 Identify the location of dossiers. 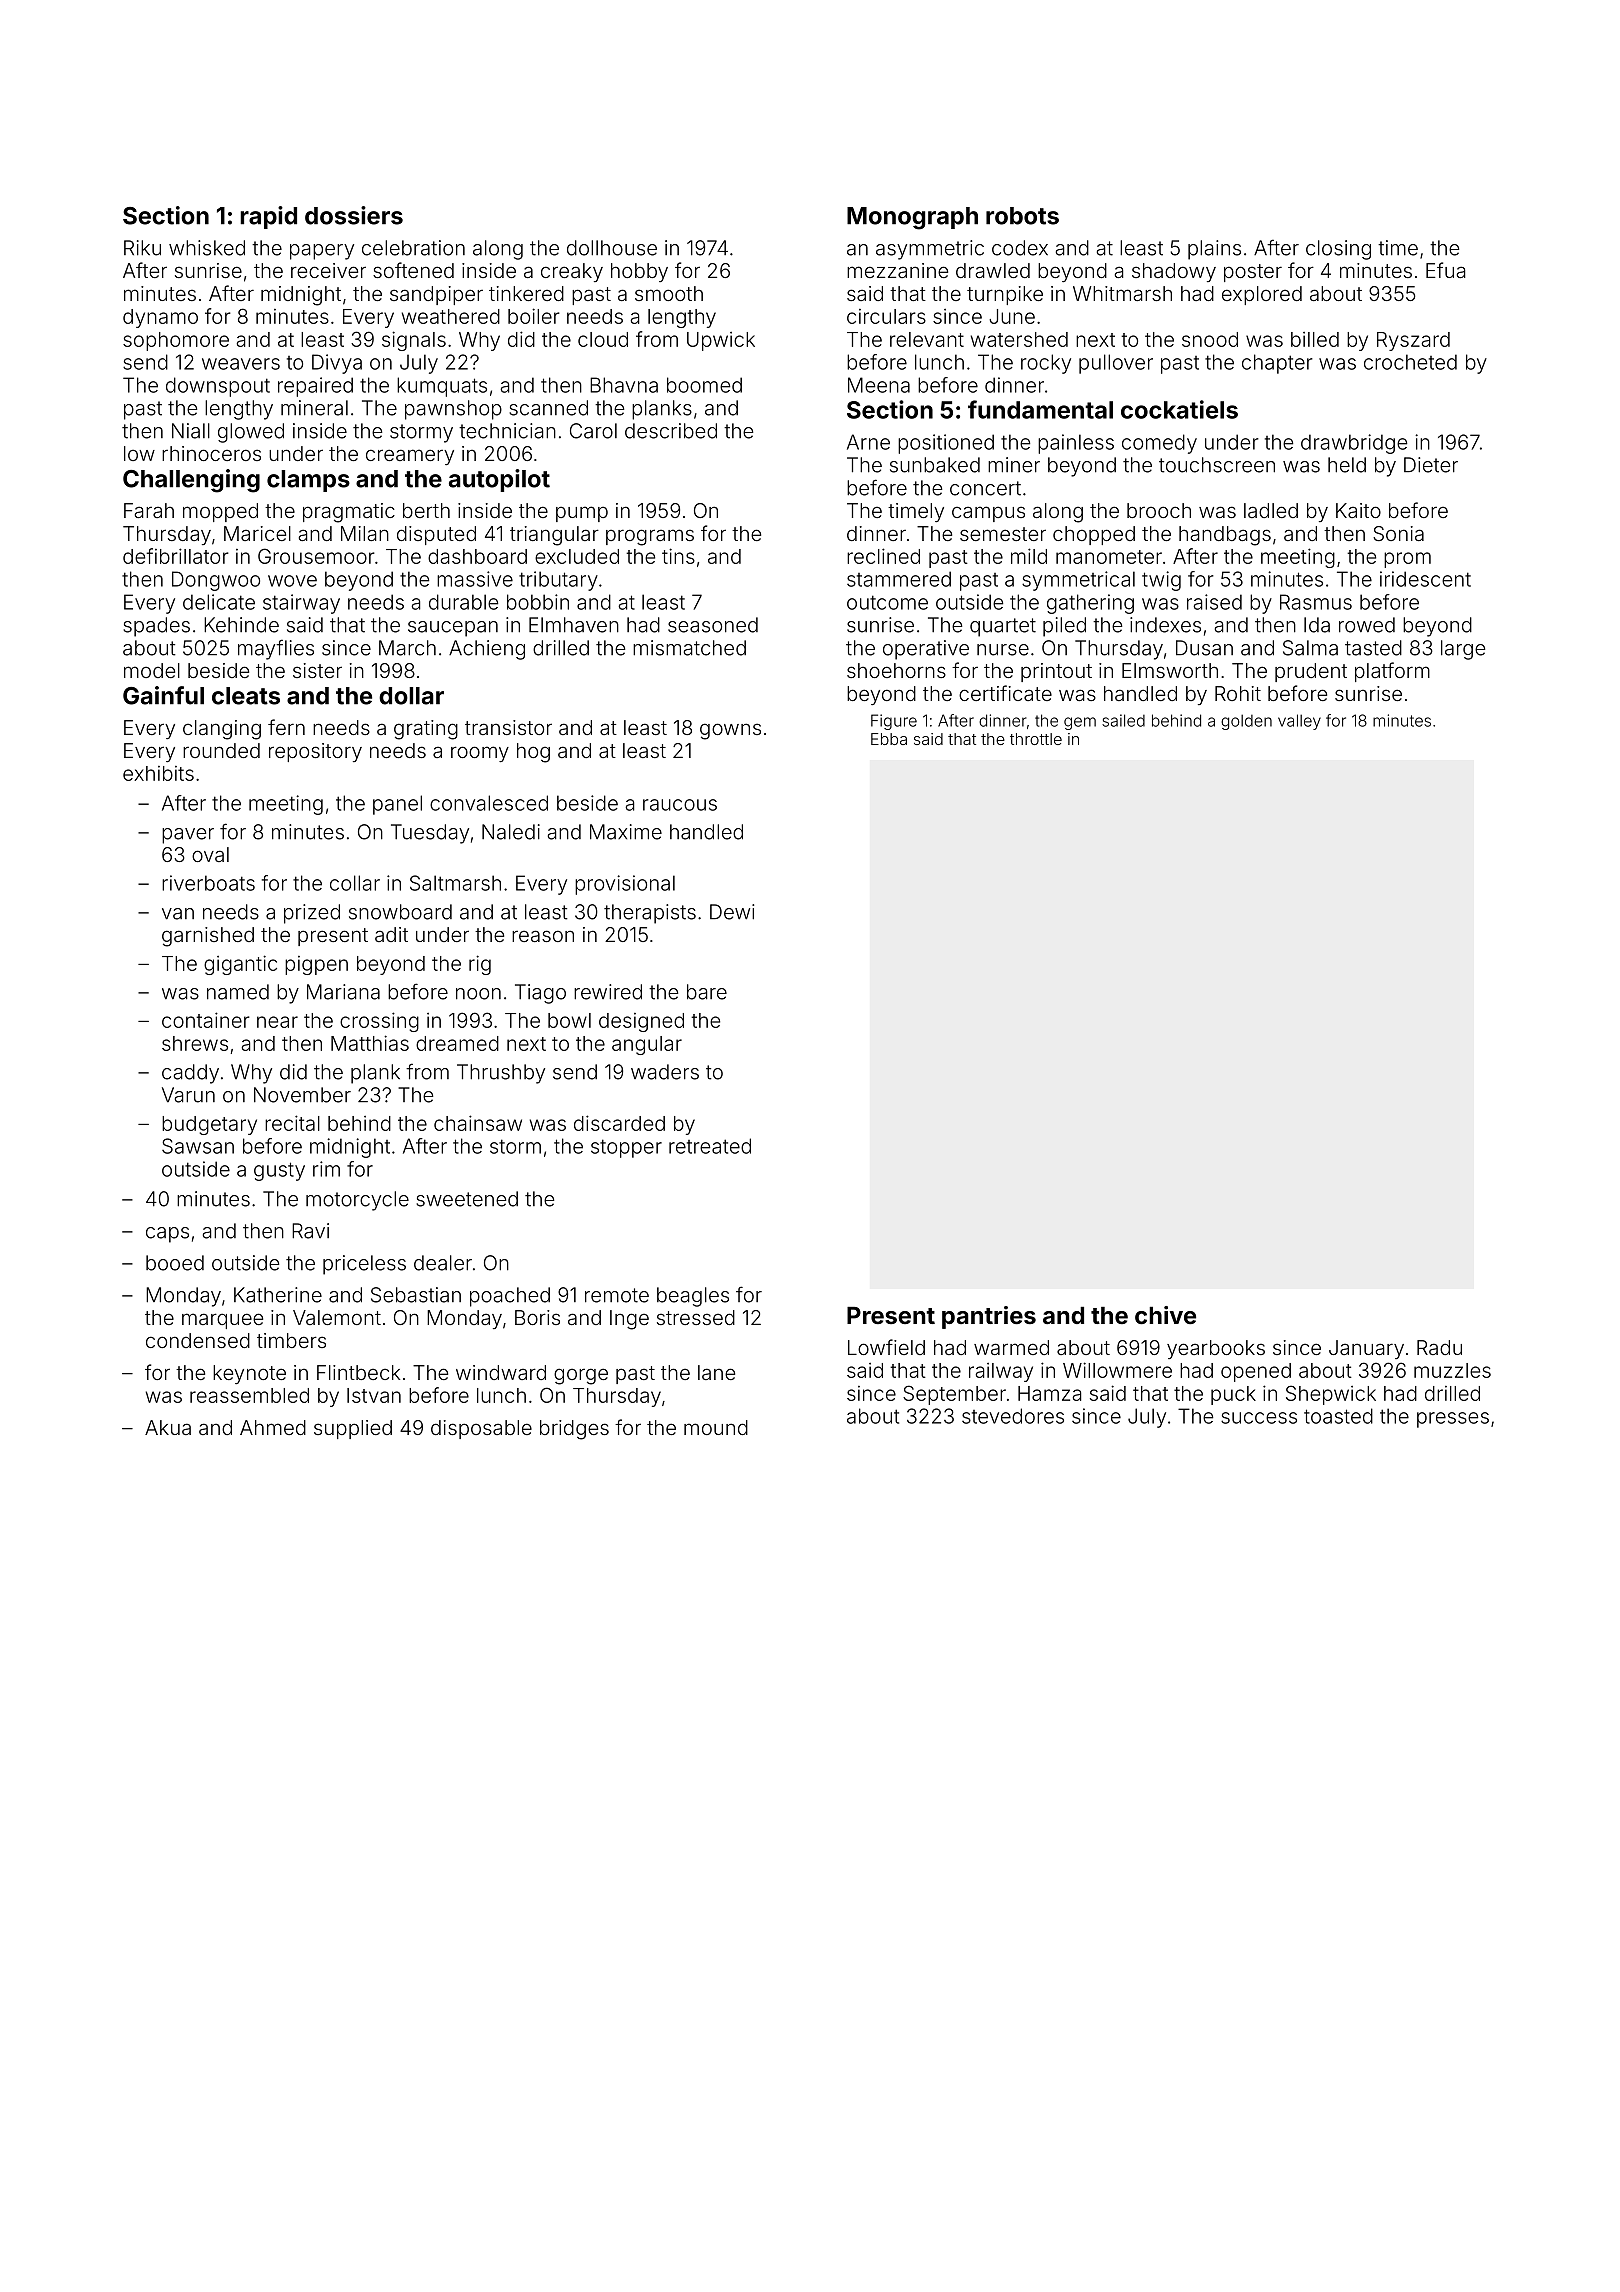
(354, 215).
